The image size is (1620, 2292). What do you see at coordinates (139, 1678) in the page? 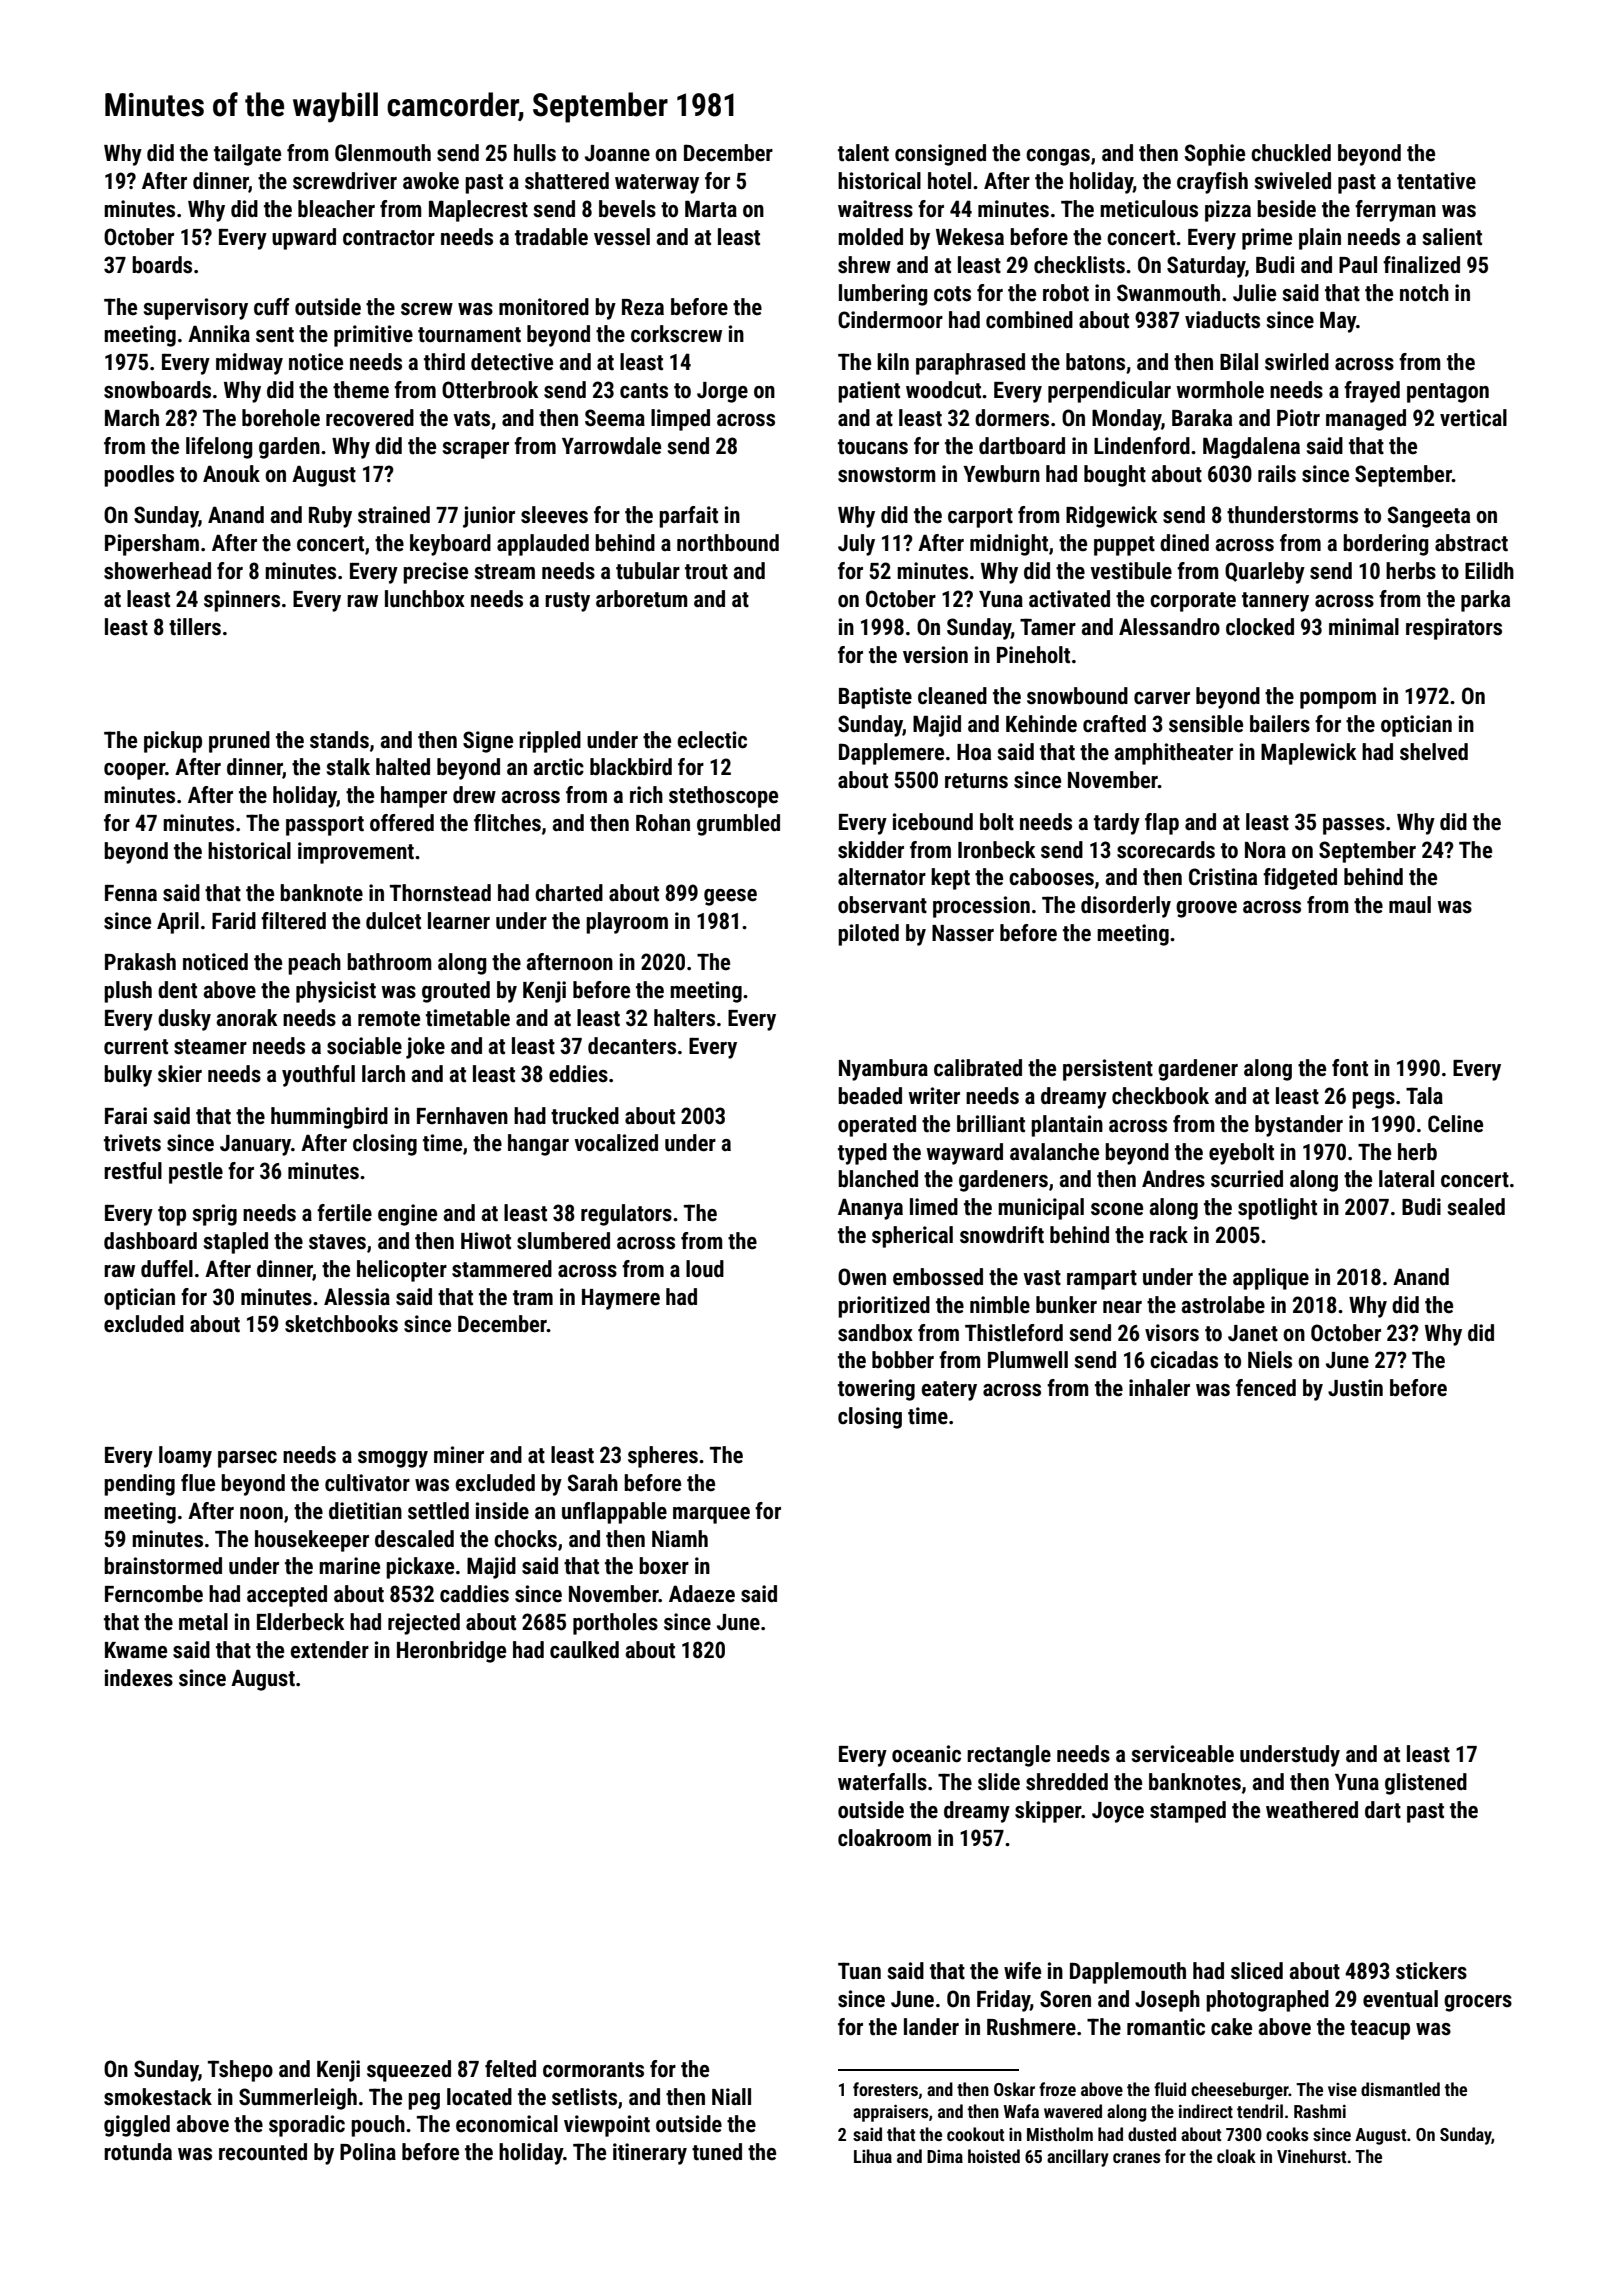
I see `indexes` at bounding box center [139, 1678].
